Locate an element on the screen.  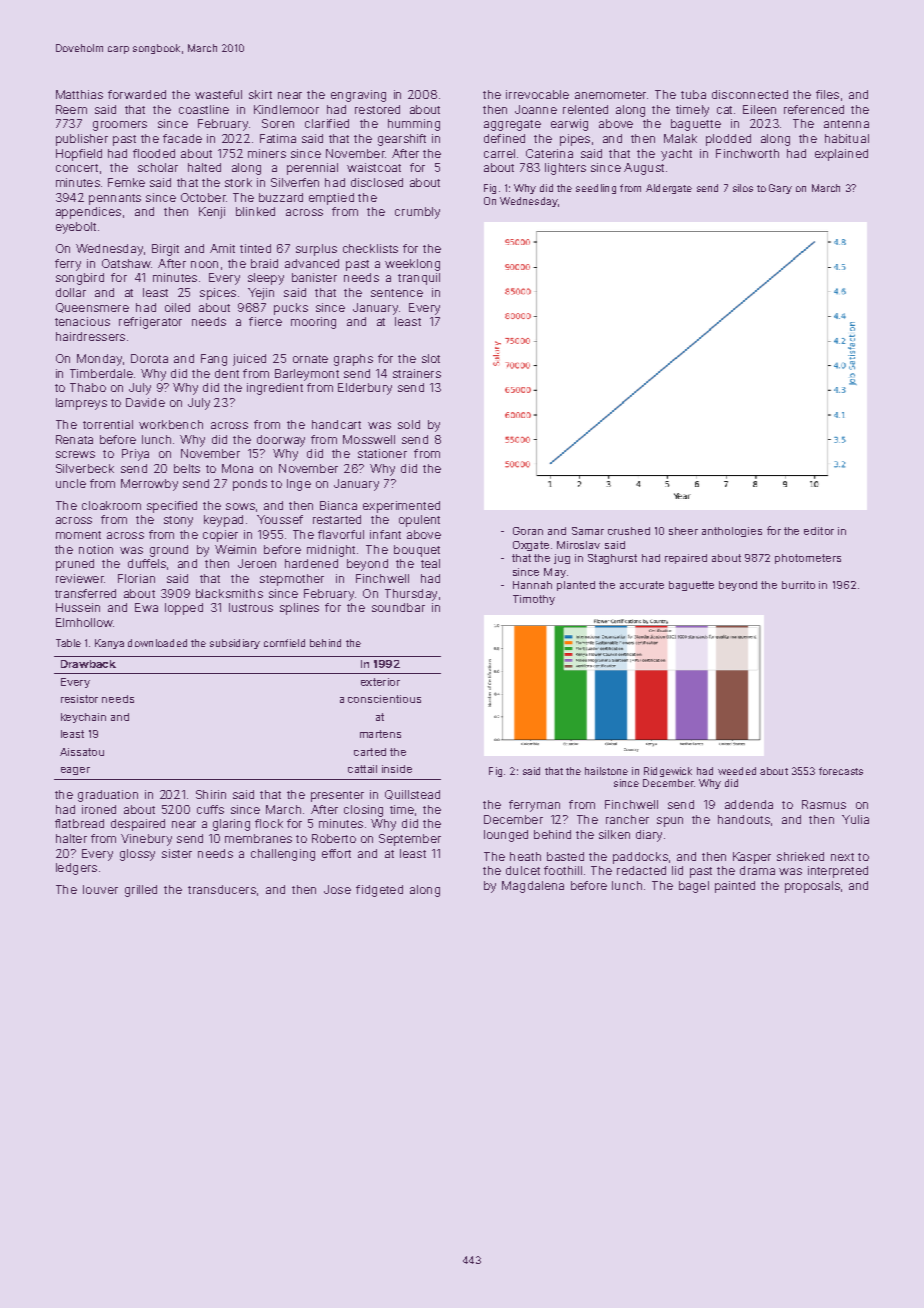
Shirin is located at coordinates (211, 794).
